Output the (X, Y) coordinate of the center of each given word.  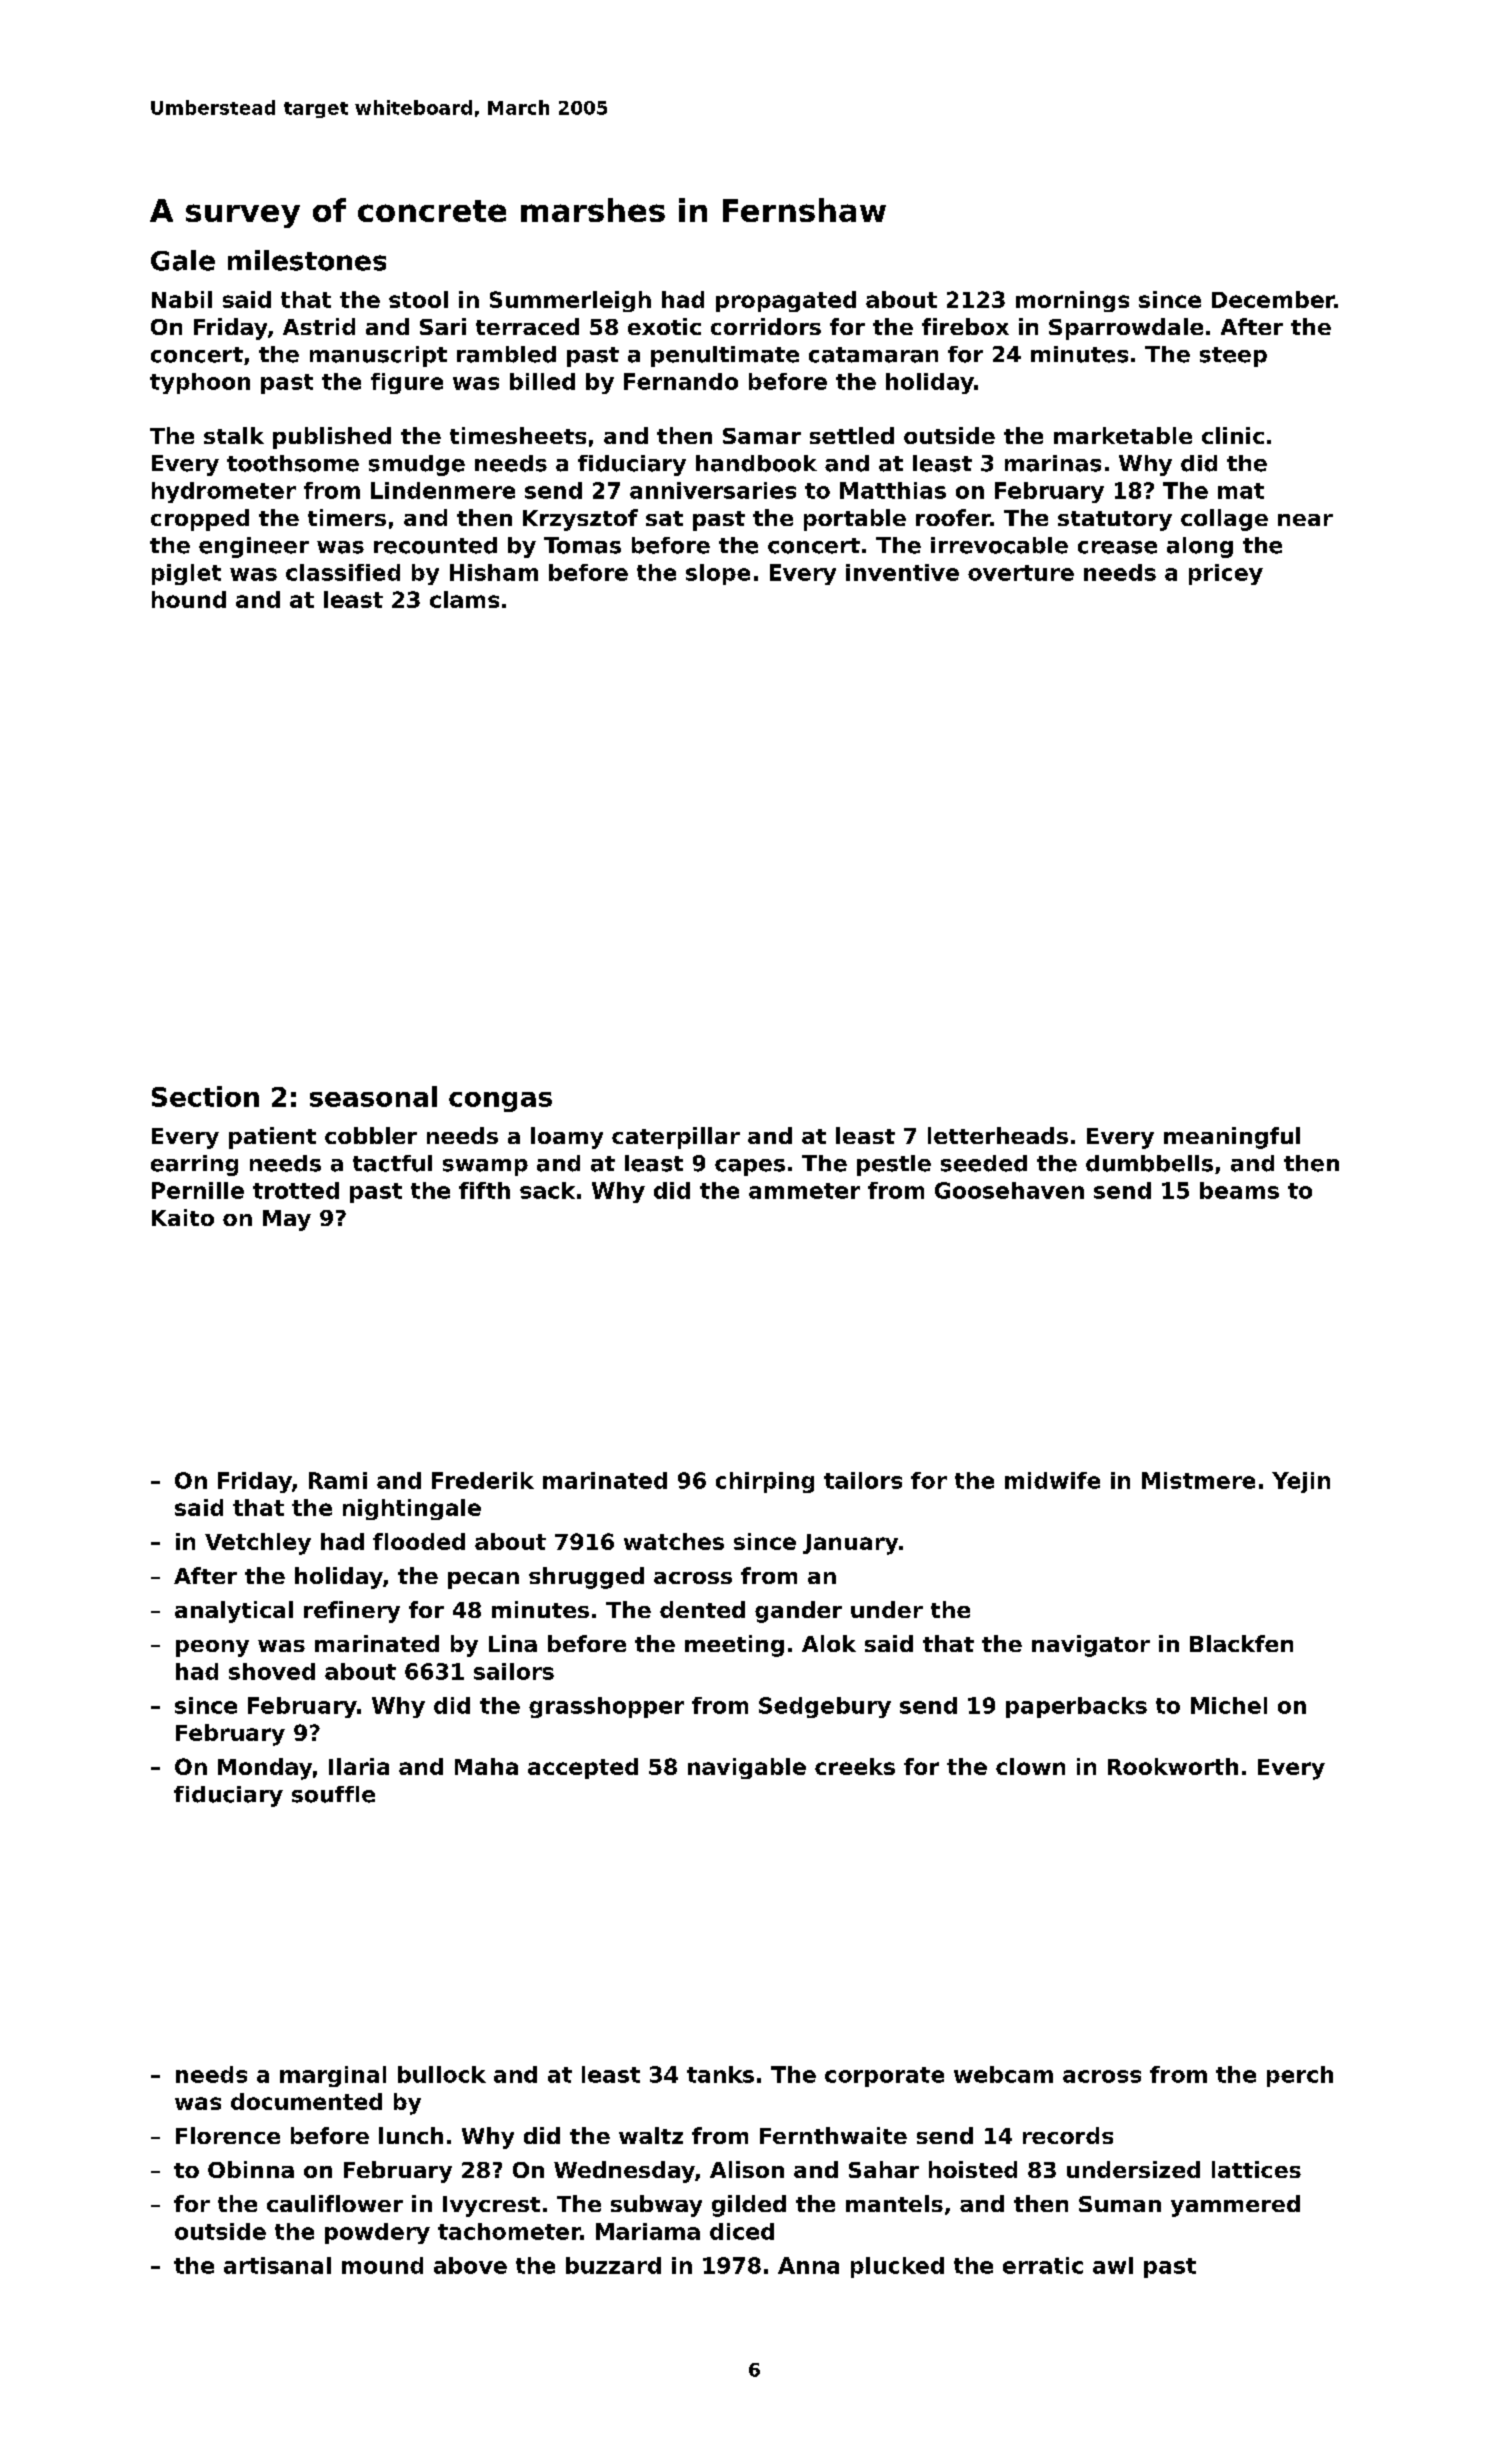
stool (418, 299)
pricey (1226, 574)
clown (1030, 1766)
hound (189, 599)
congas (500, 1102)
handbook (756, 463)
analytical (234, 1612)
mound (382, 2265)
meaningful (1232, 1138)
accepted (583, 1768)
